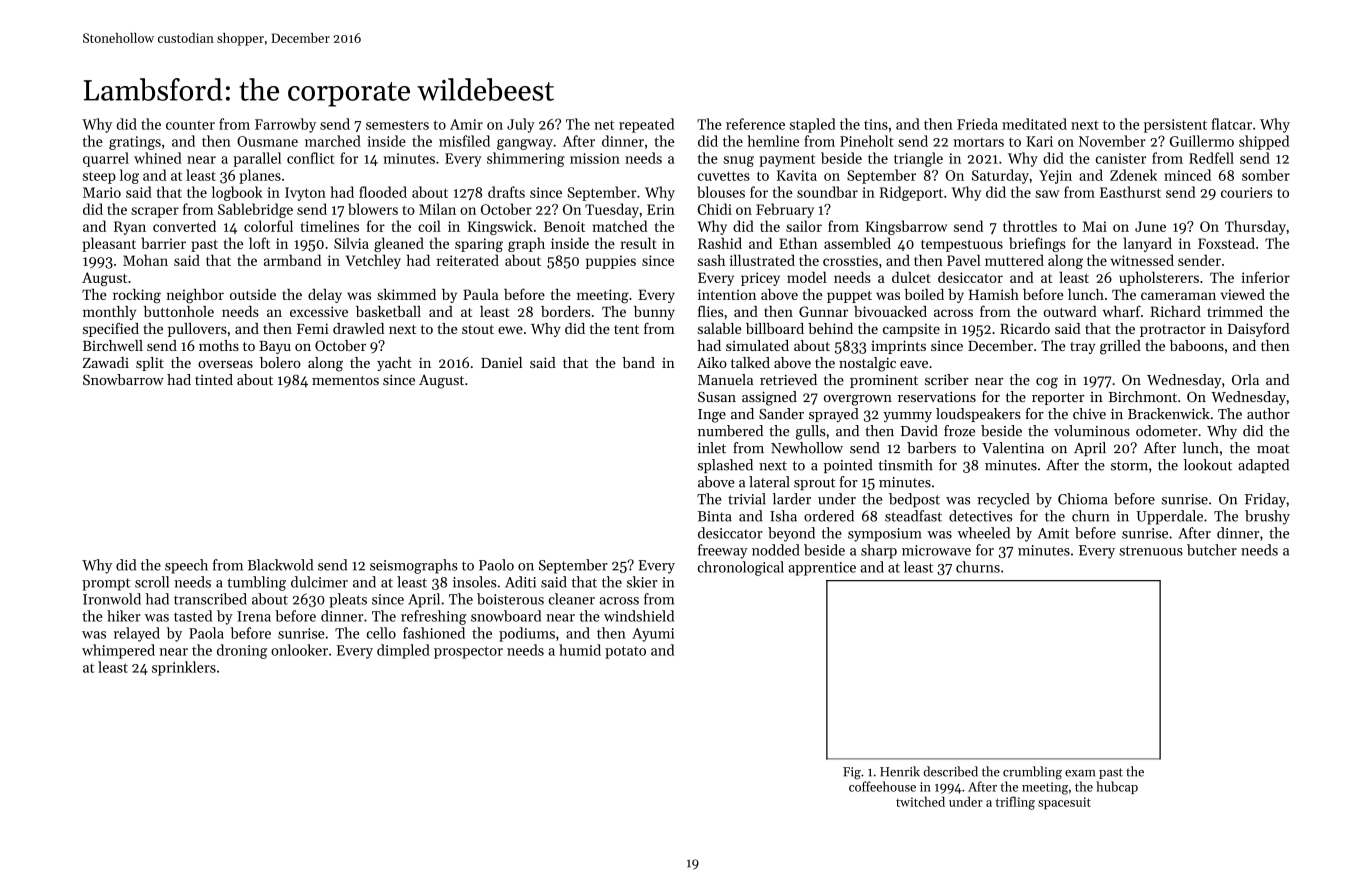 Image resolution: width=1372 pixels, height=887 pixels. What do you see at coordinates (184, 668) in the page?
I see `sprinklers` at bounding box center [184, 668].
